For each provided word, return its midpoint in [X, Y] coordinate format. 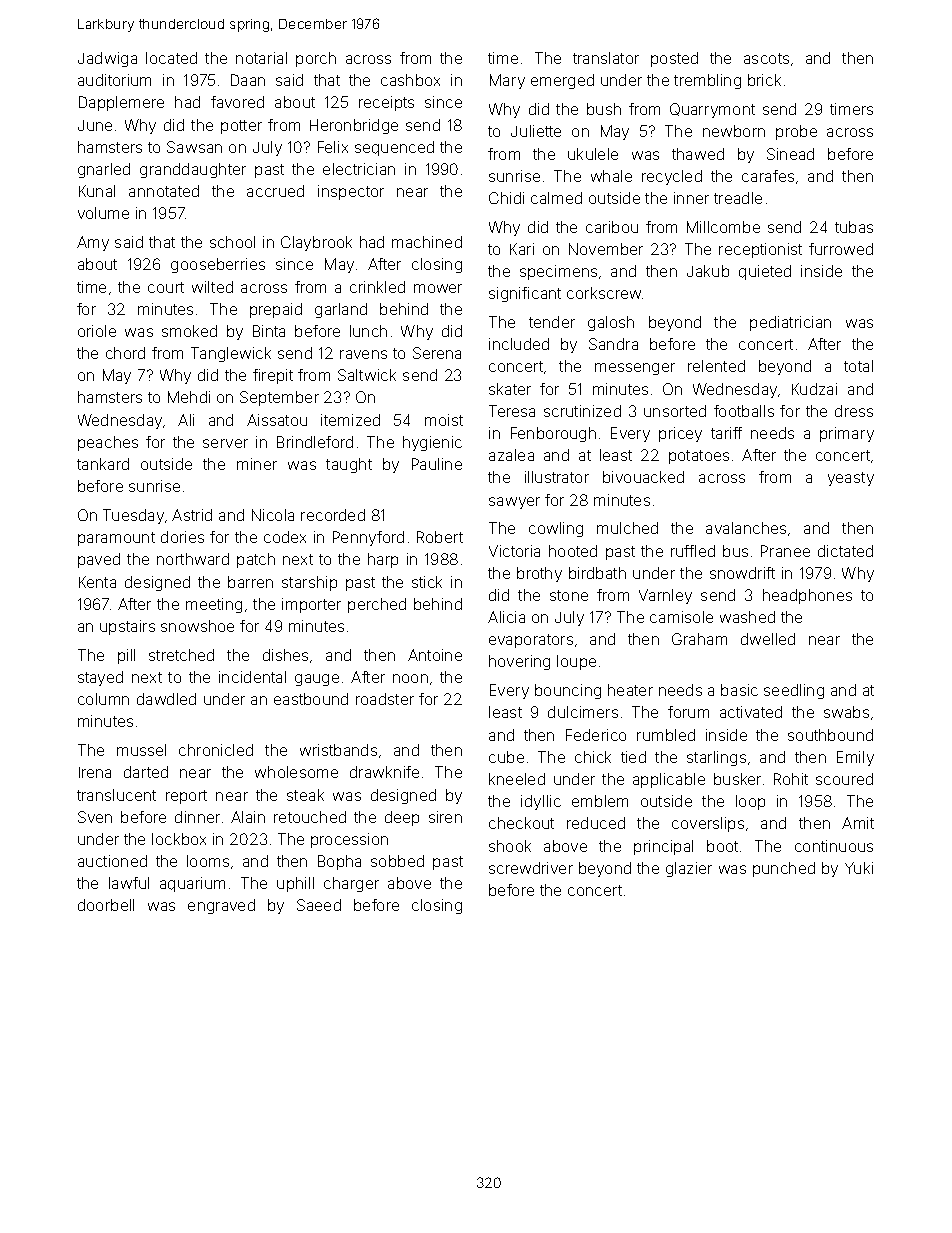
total [858, 366]
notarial [261, 58]
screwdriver [531, 868]
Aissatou [277, 420]
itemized [350, 420]
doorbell [106, 905]
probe [796, 132]
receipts [386, 103]
